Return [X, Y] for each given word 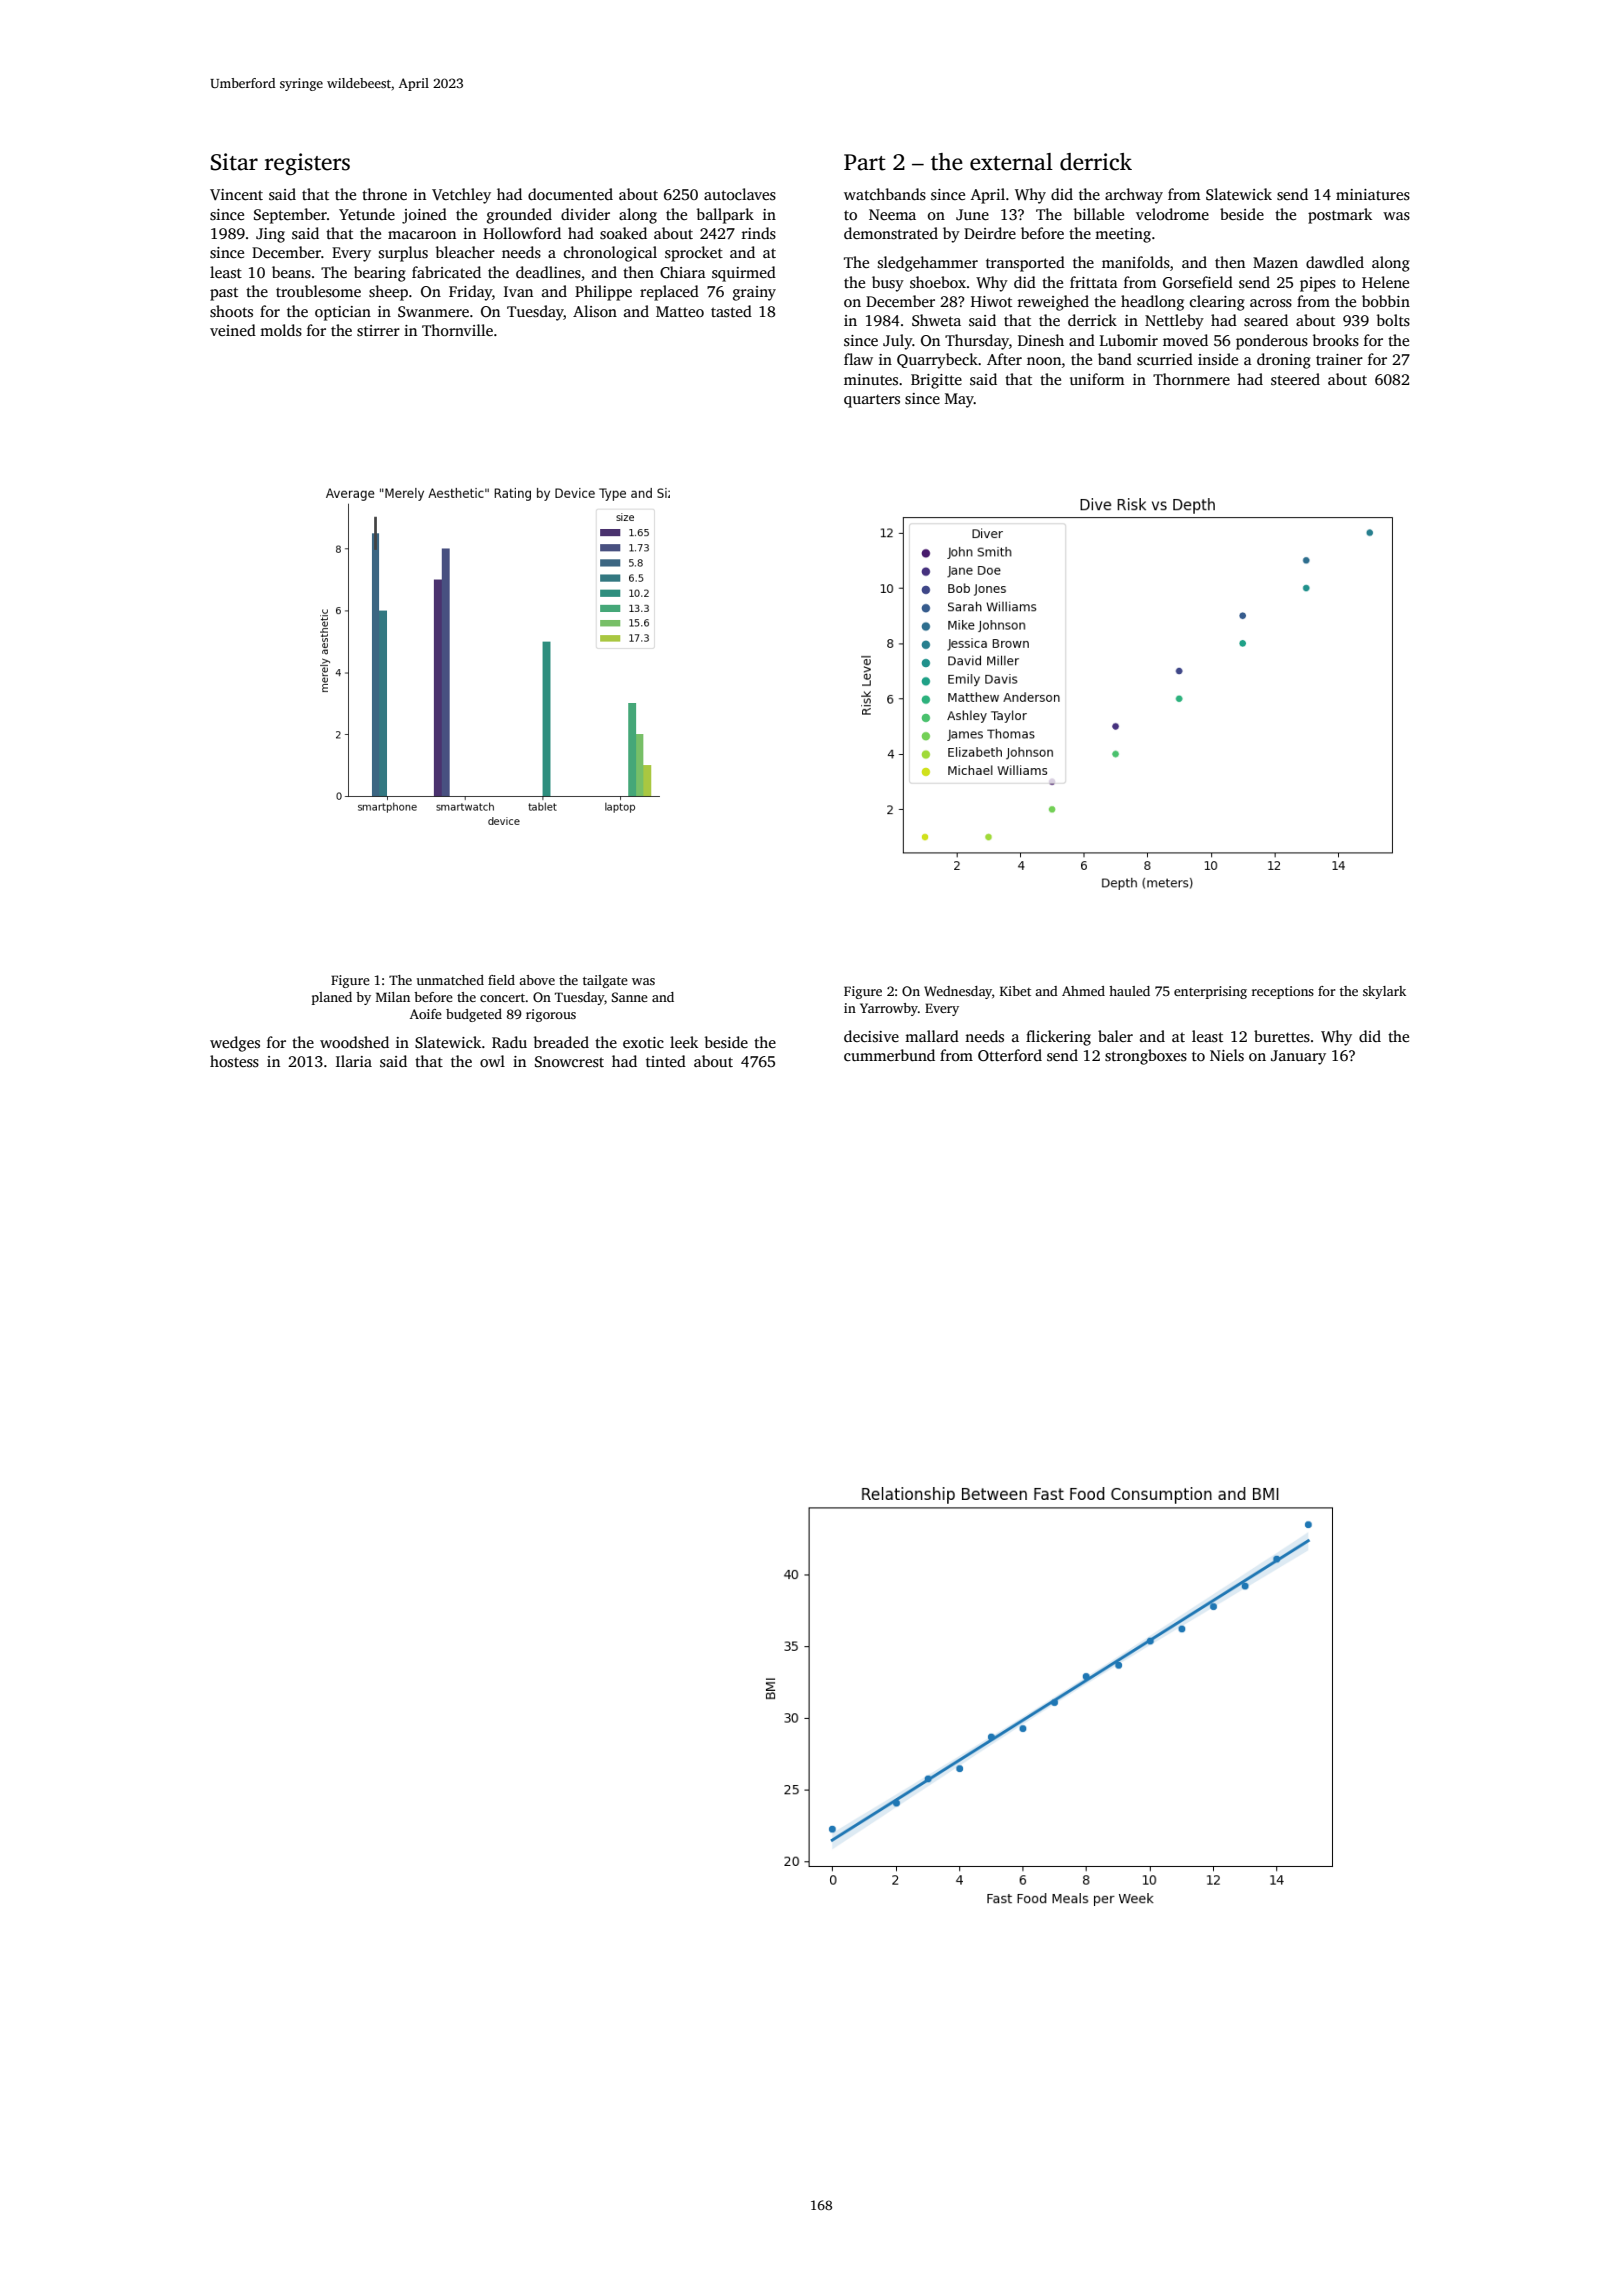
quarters [872, 401]
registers [307, 164]
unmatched [450, 980]
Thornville [457, 330]
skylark [1384, 992]
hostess [234, 1061]
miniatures [1373, 195]
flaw [858, 359]
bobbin [1386, 301]
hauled [1129, 991]
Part [865, 162]
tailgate [605, 981]
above [537, 980]
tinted [666, 1061]
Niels [1227, 1055]
